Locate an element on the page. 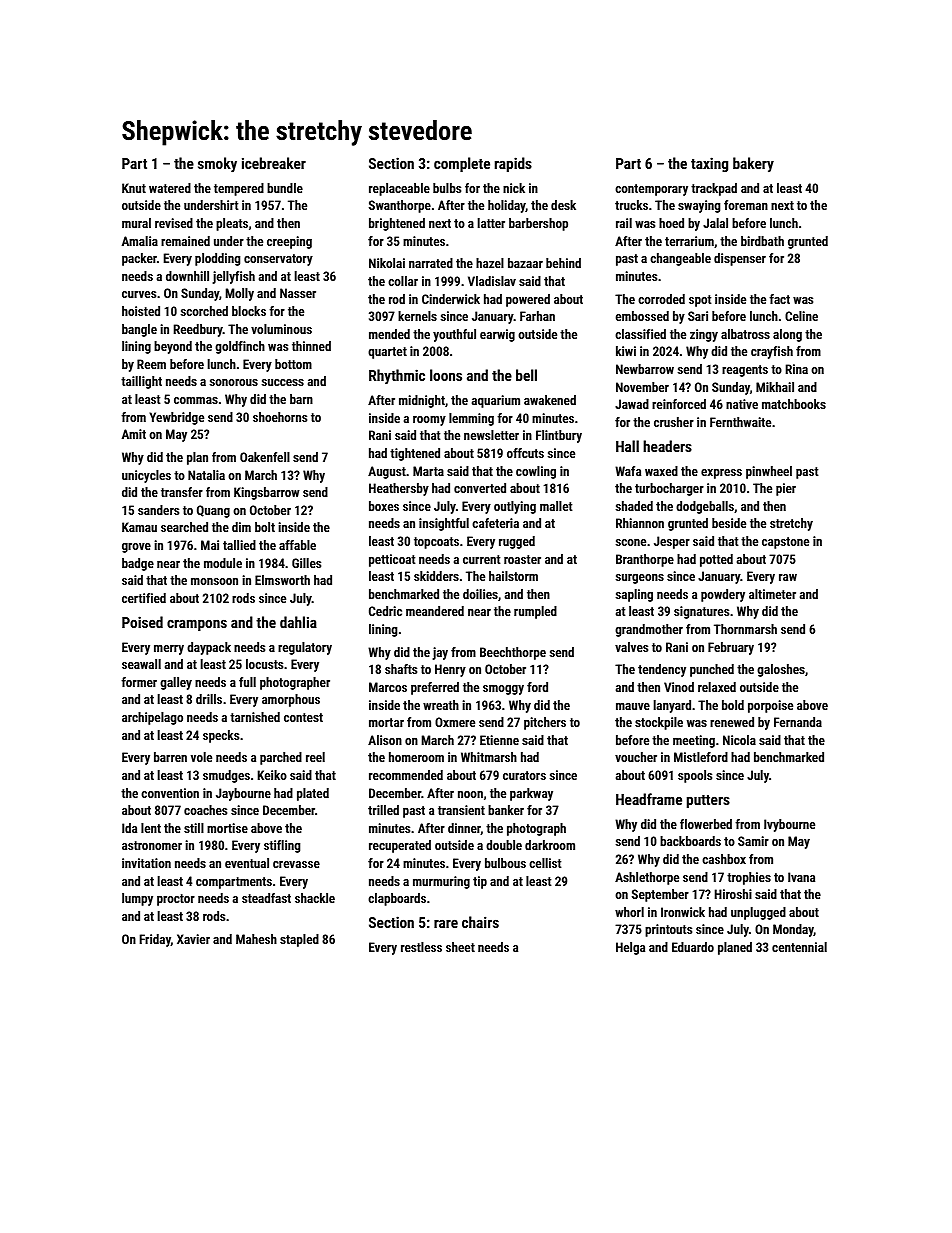 This page has height=1233, width=952. lumpy is located at coordinates (137, 899).
